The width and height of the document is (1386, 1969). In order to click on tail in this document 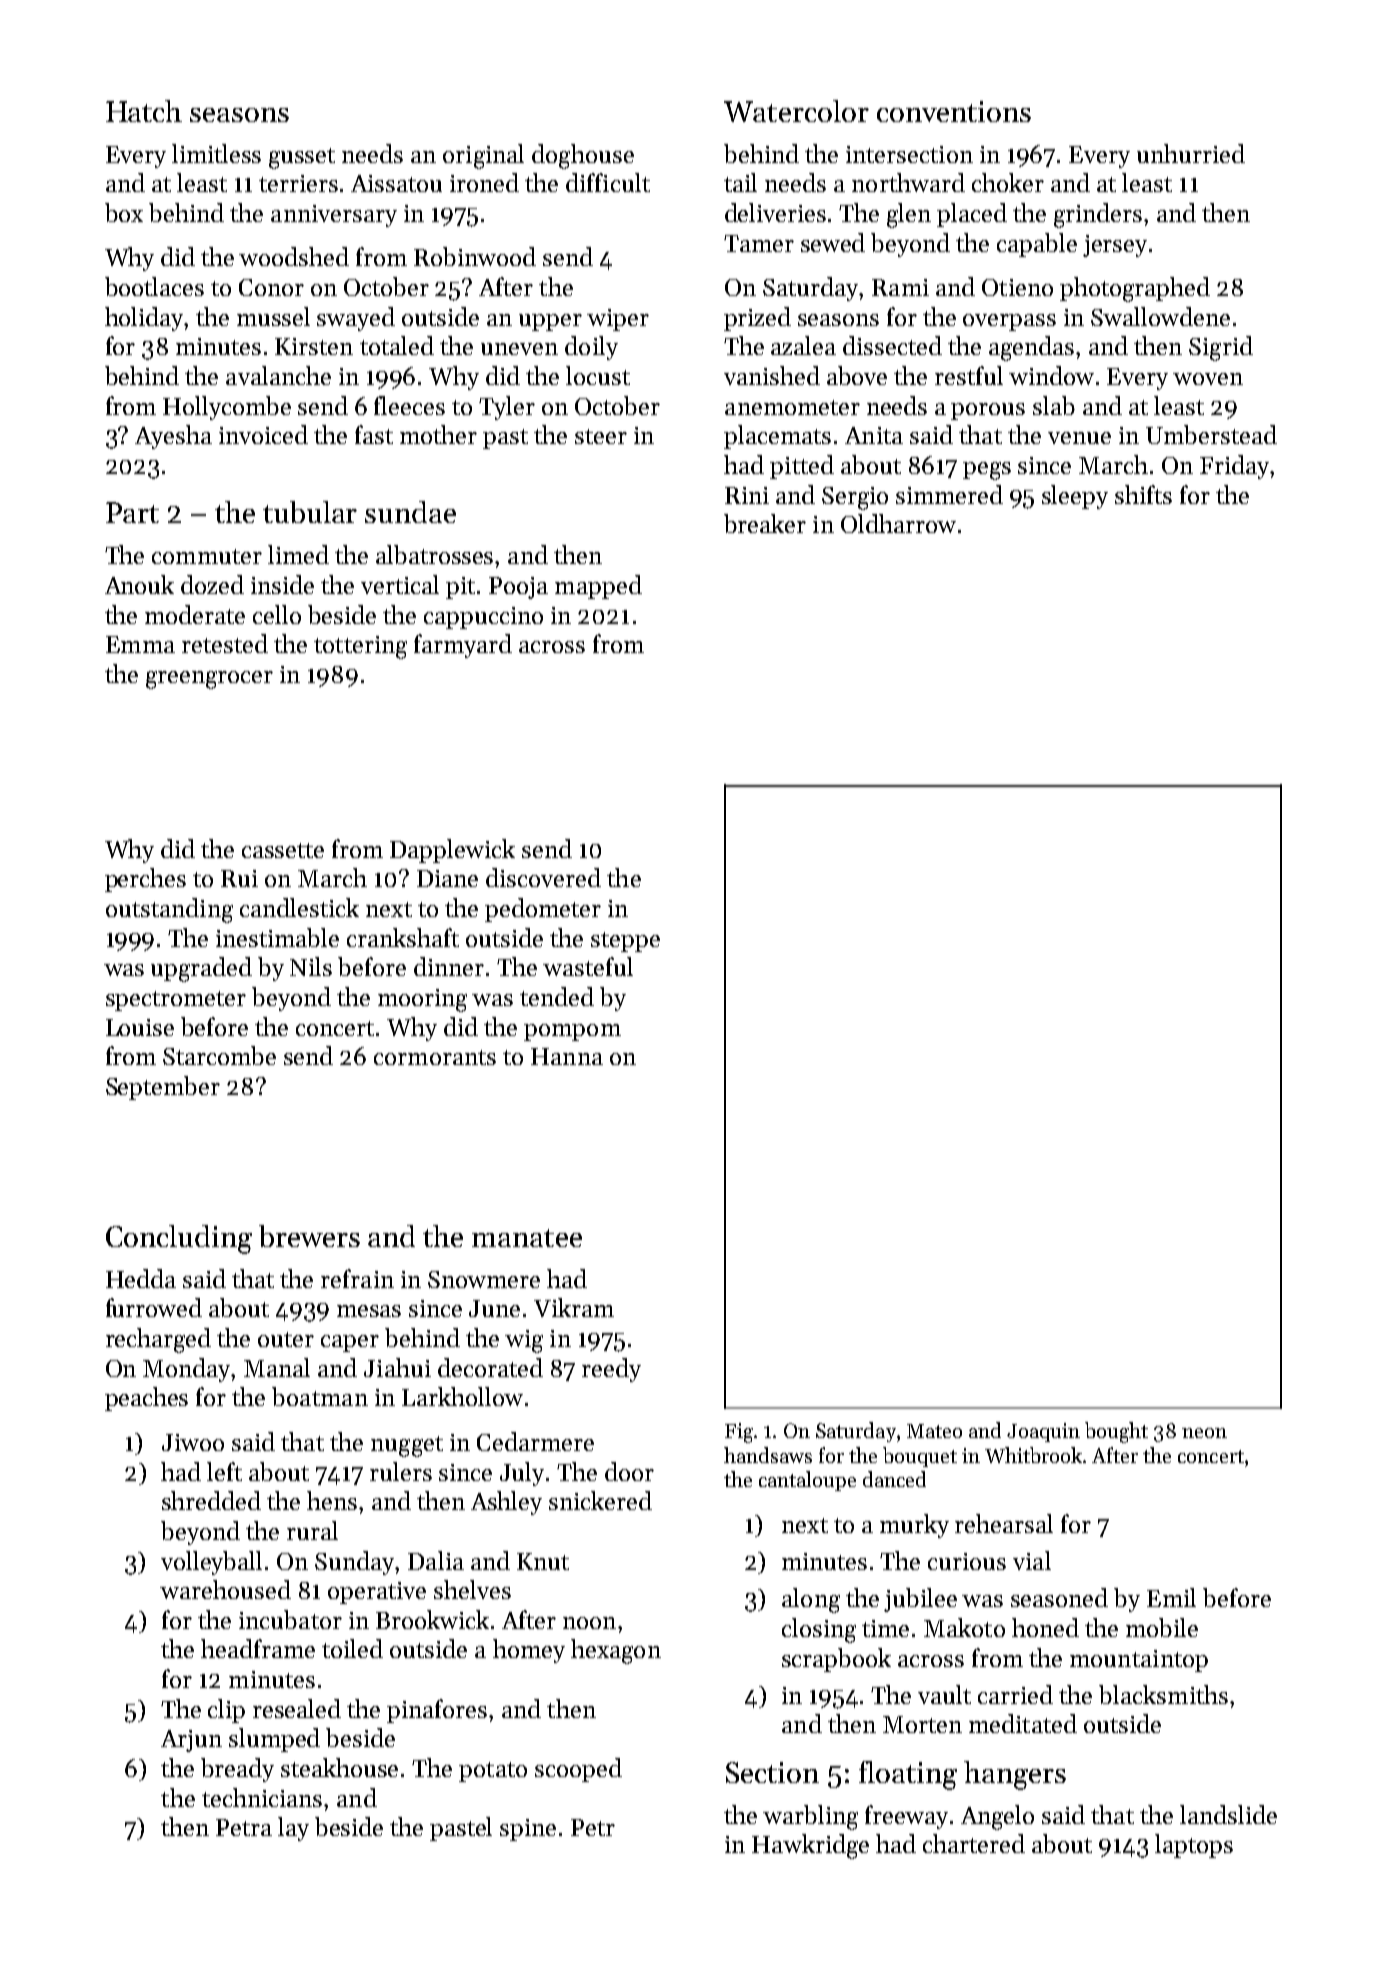, I will do `click(740, 182)`.
